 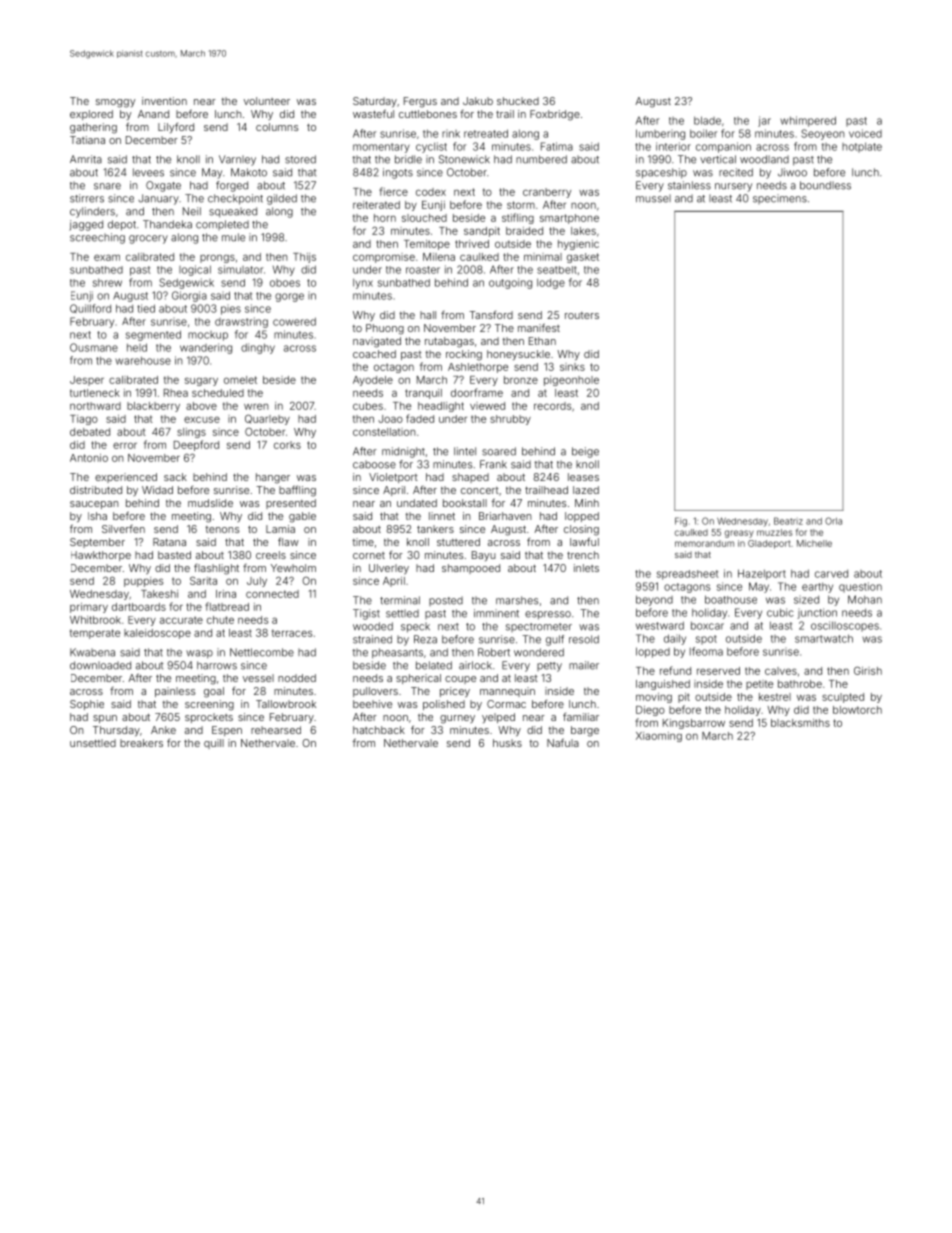 I want to click on boundless, so click(x=825, y=185).
